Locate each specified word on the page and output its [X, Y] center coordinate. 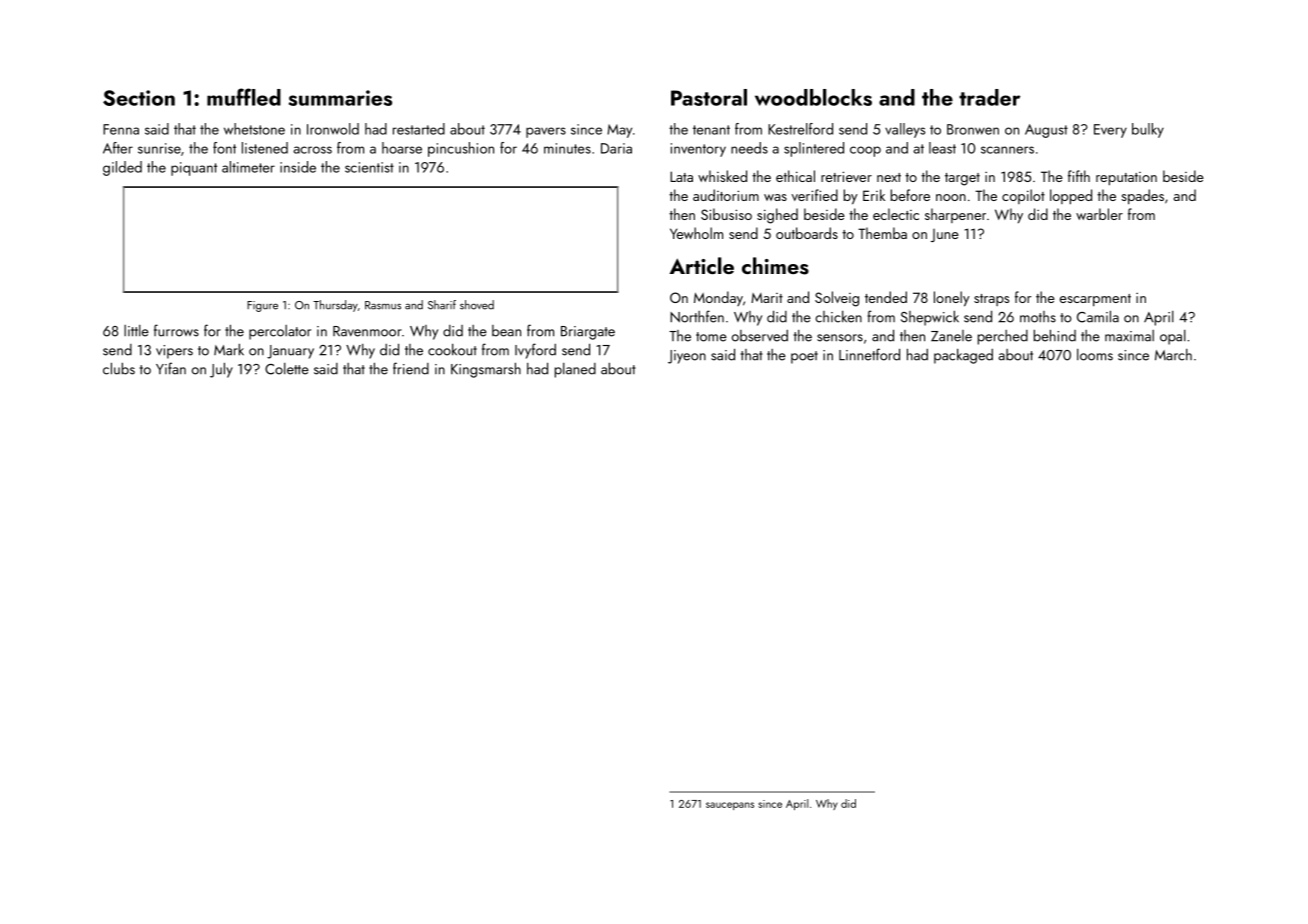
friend [411, 368]
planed [575, 370]
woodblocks [813, 97]
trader [989, 97]
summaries [340, 98]
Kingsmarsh [486, 370]
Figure [262, 306]
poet [804, 357]
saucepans [730, 806]
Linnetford [869, 354]
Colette [287, 369]
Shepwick [930, 318]
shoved [477, 305]
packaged [963, 356]
